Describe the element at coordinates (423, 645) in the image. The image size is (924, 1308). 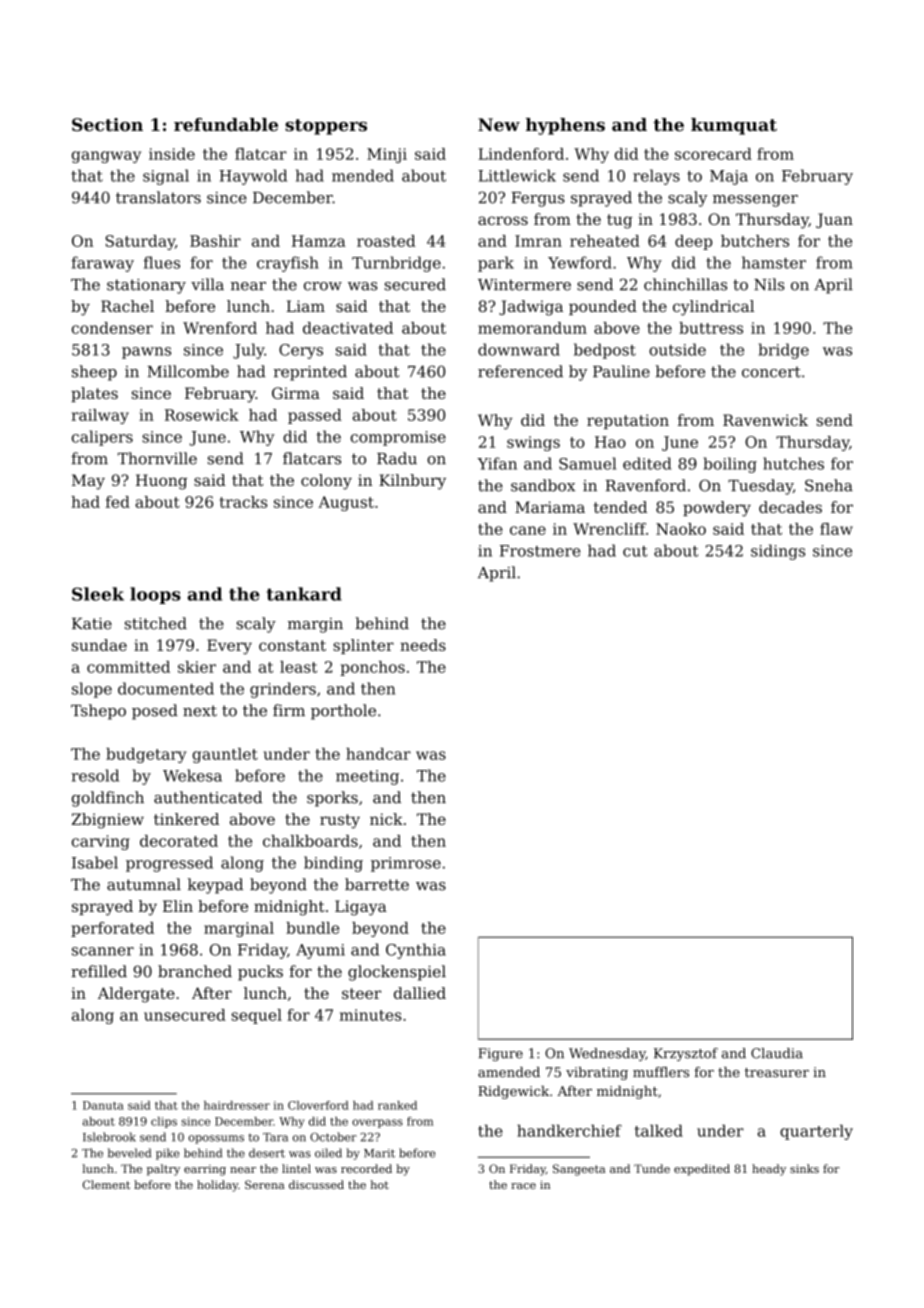
I see `needs` at that location.
